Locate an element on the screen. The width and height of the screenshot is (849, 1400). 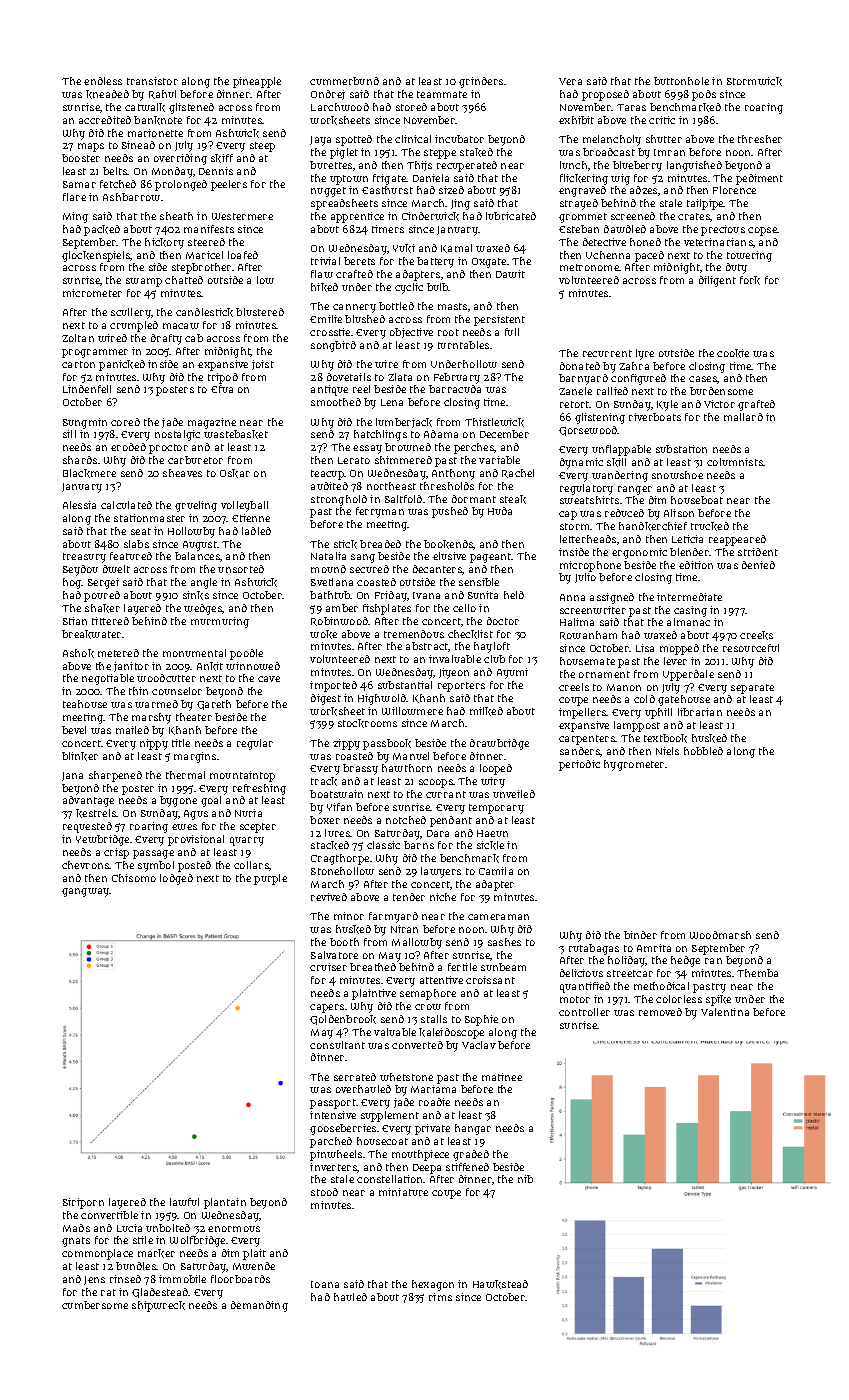
spike is located at coordinates (718, 1000).
